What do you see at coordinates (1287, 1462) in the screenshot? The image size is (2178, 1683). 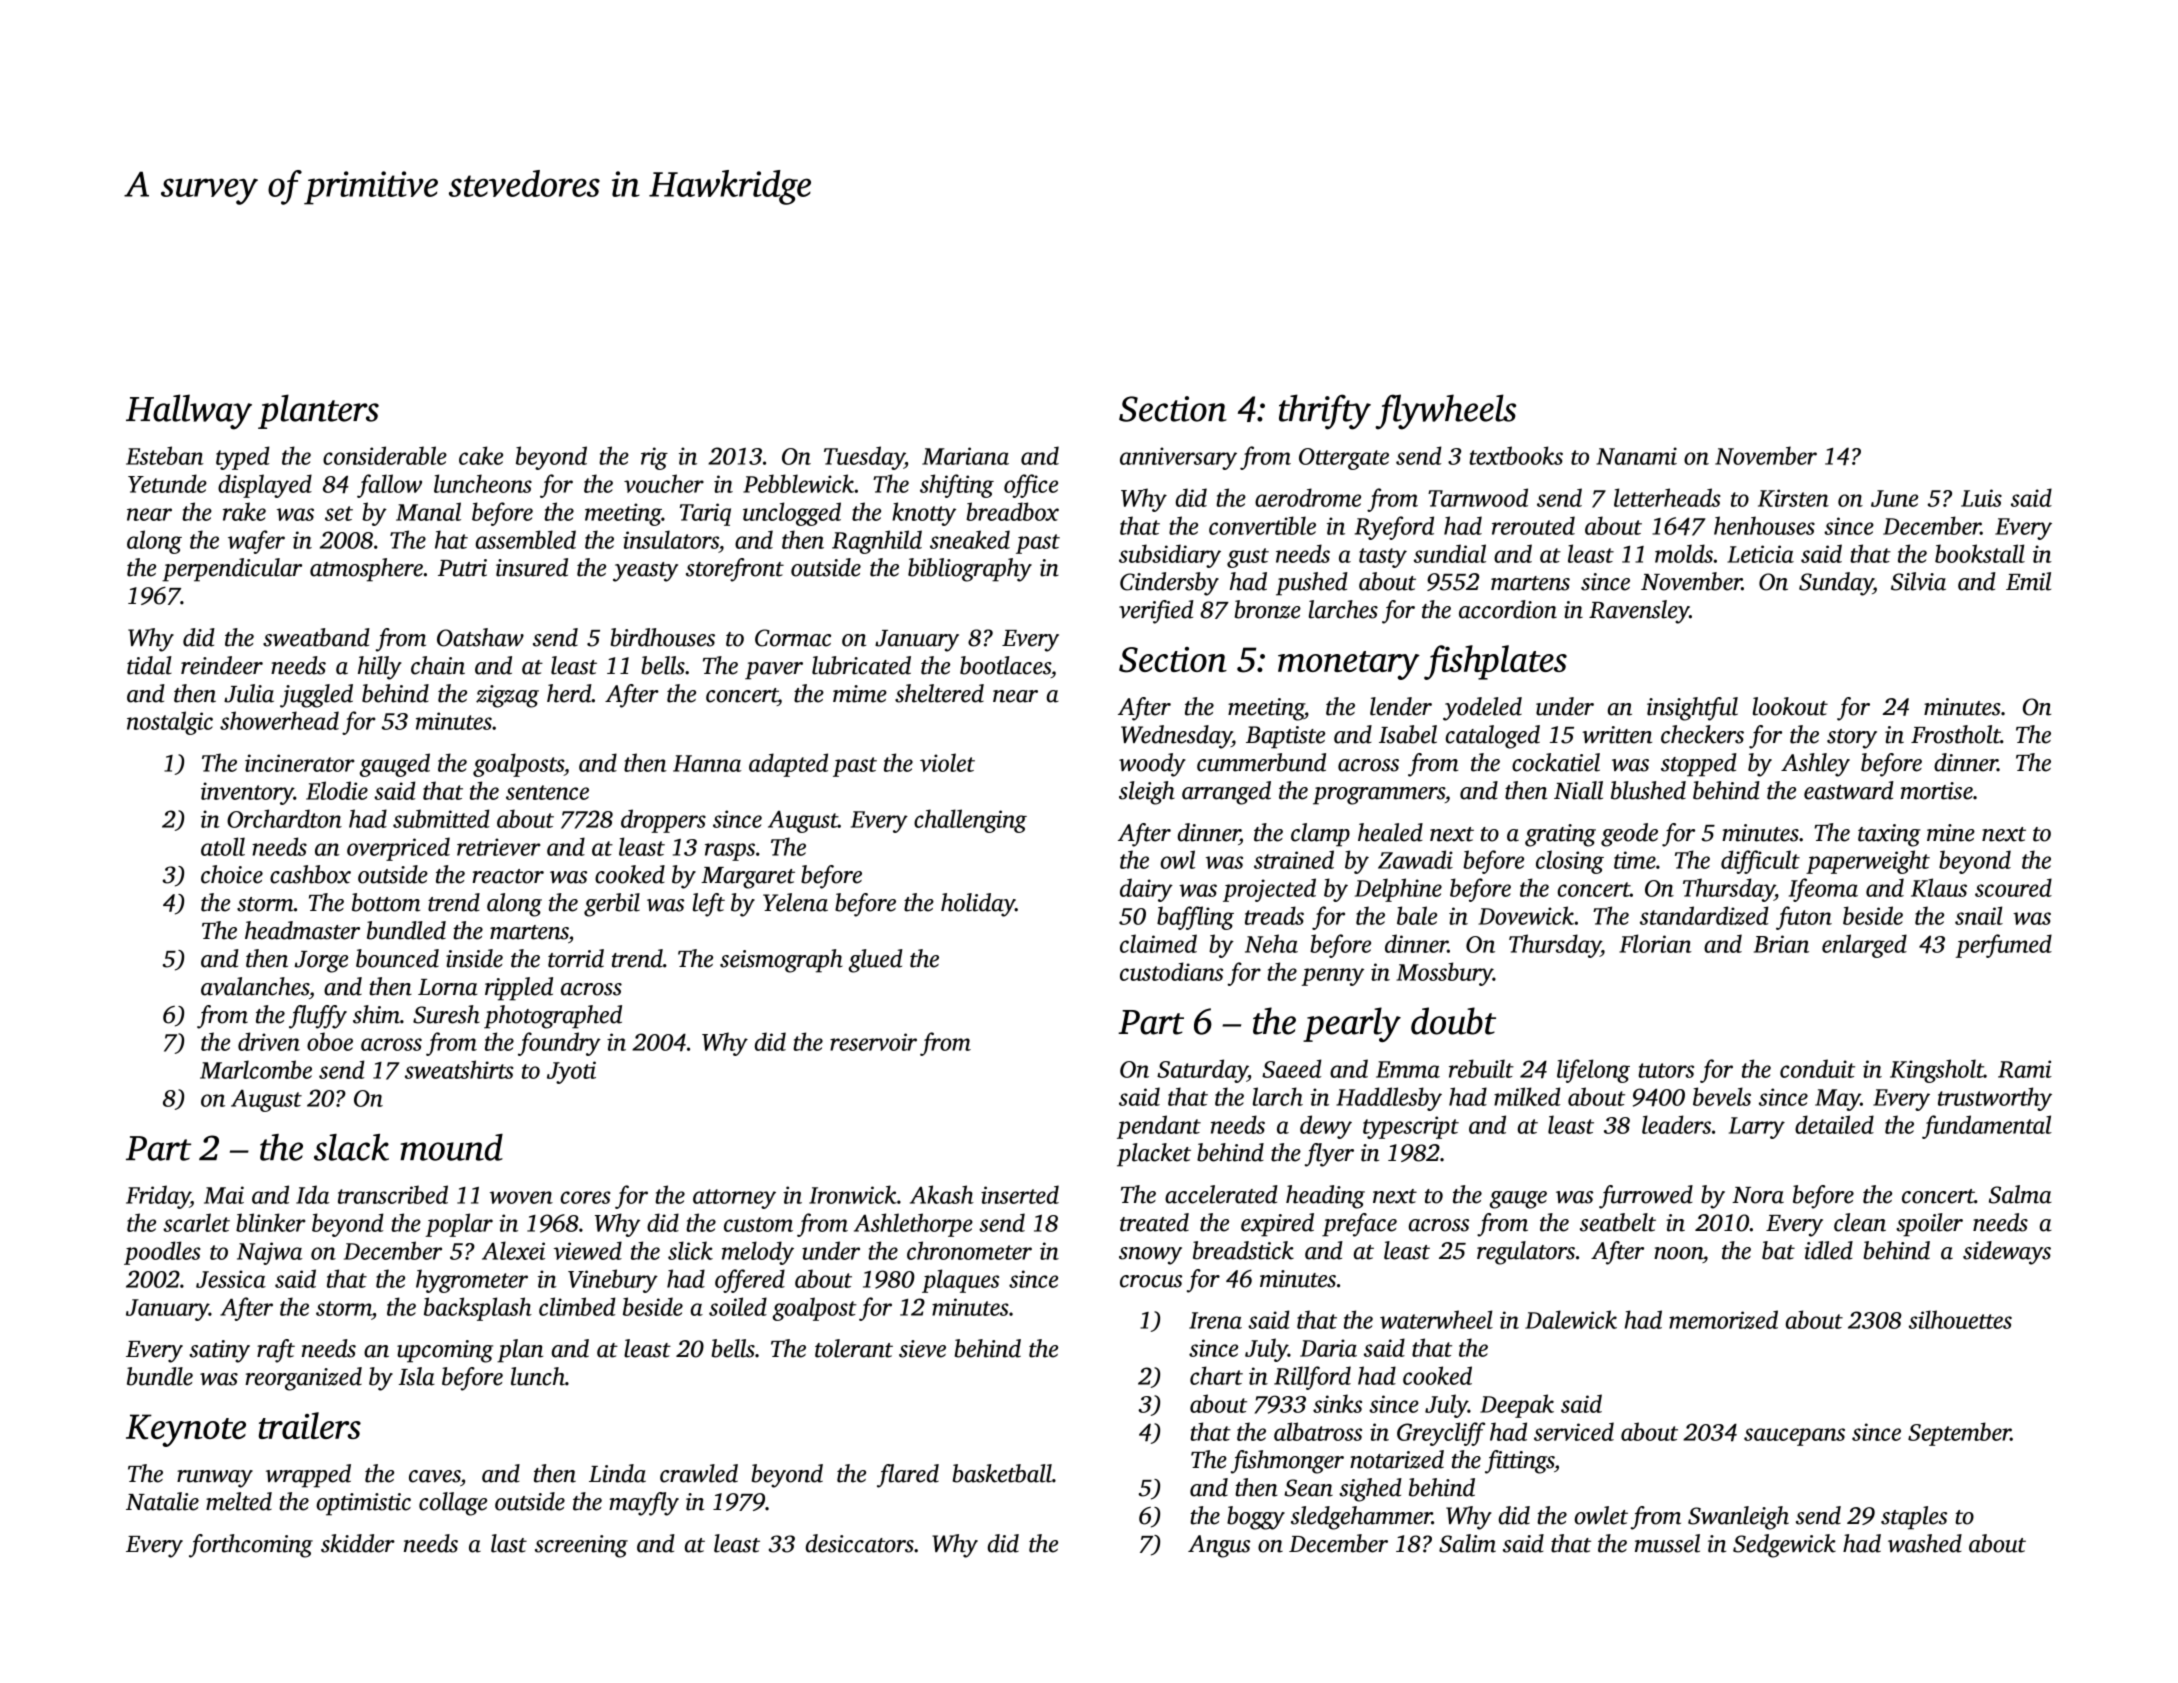 I see `fishmonger` at bounding box center [1287, 1462].
